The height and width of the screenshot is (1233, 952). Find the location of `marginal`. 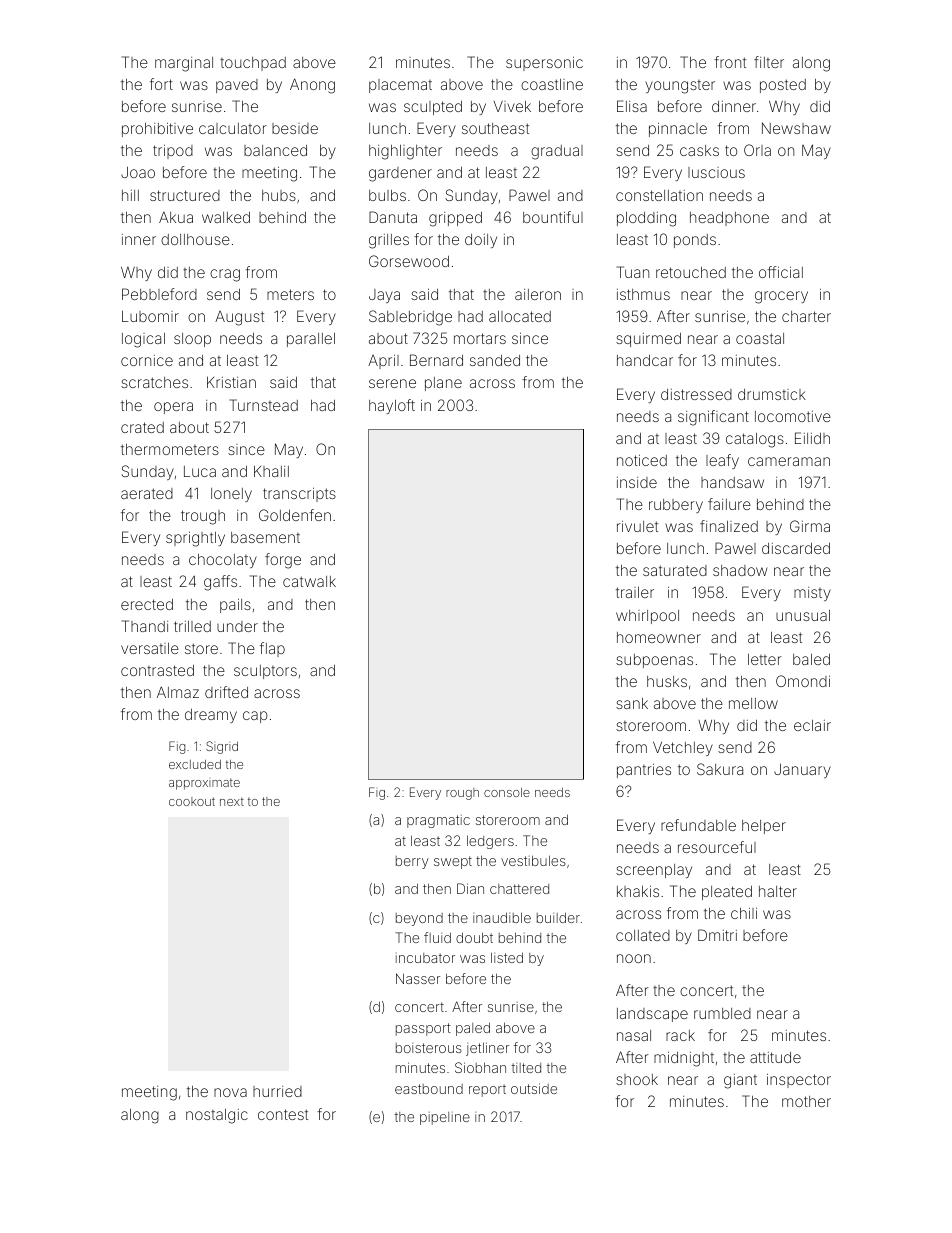

marginal is located at coordinates (184, 64).
